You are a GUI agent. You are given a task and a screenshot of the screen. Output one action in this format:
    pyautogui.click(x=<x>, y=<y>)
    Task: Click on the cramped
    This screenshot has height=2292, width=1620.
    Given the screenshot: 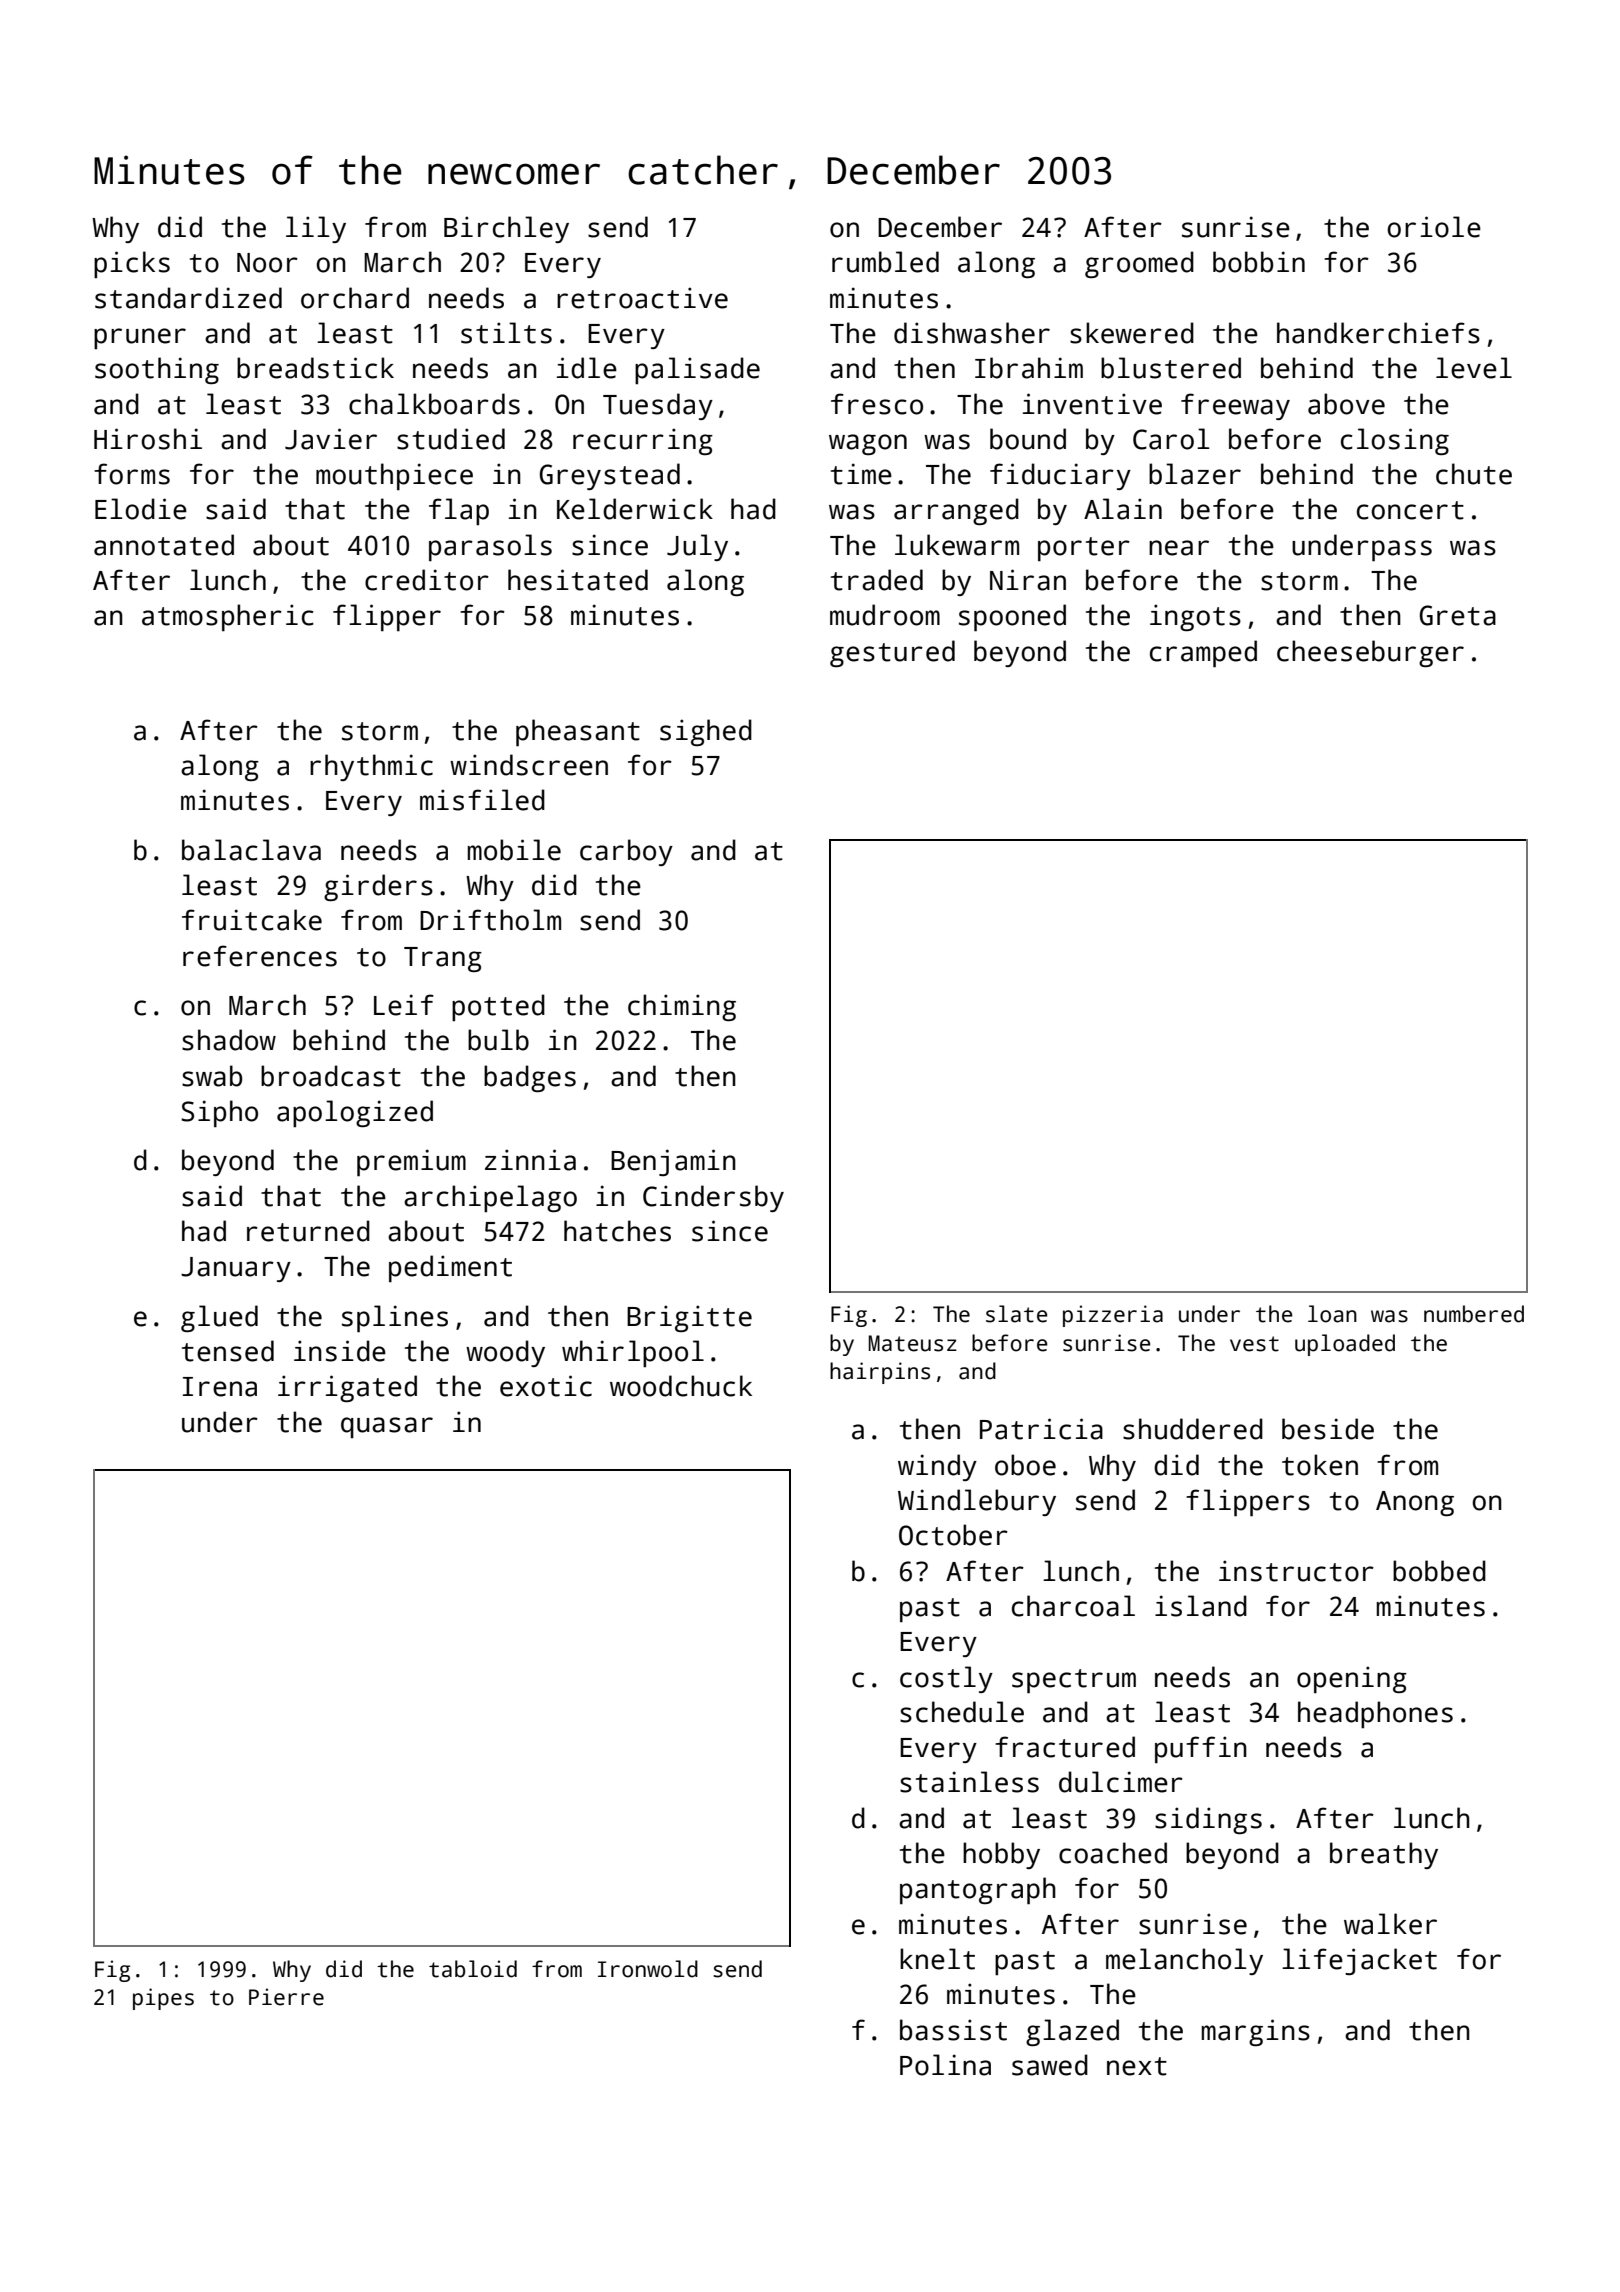 What is the action you would take?
    pyautogui.click(x=1203, y=653)
